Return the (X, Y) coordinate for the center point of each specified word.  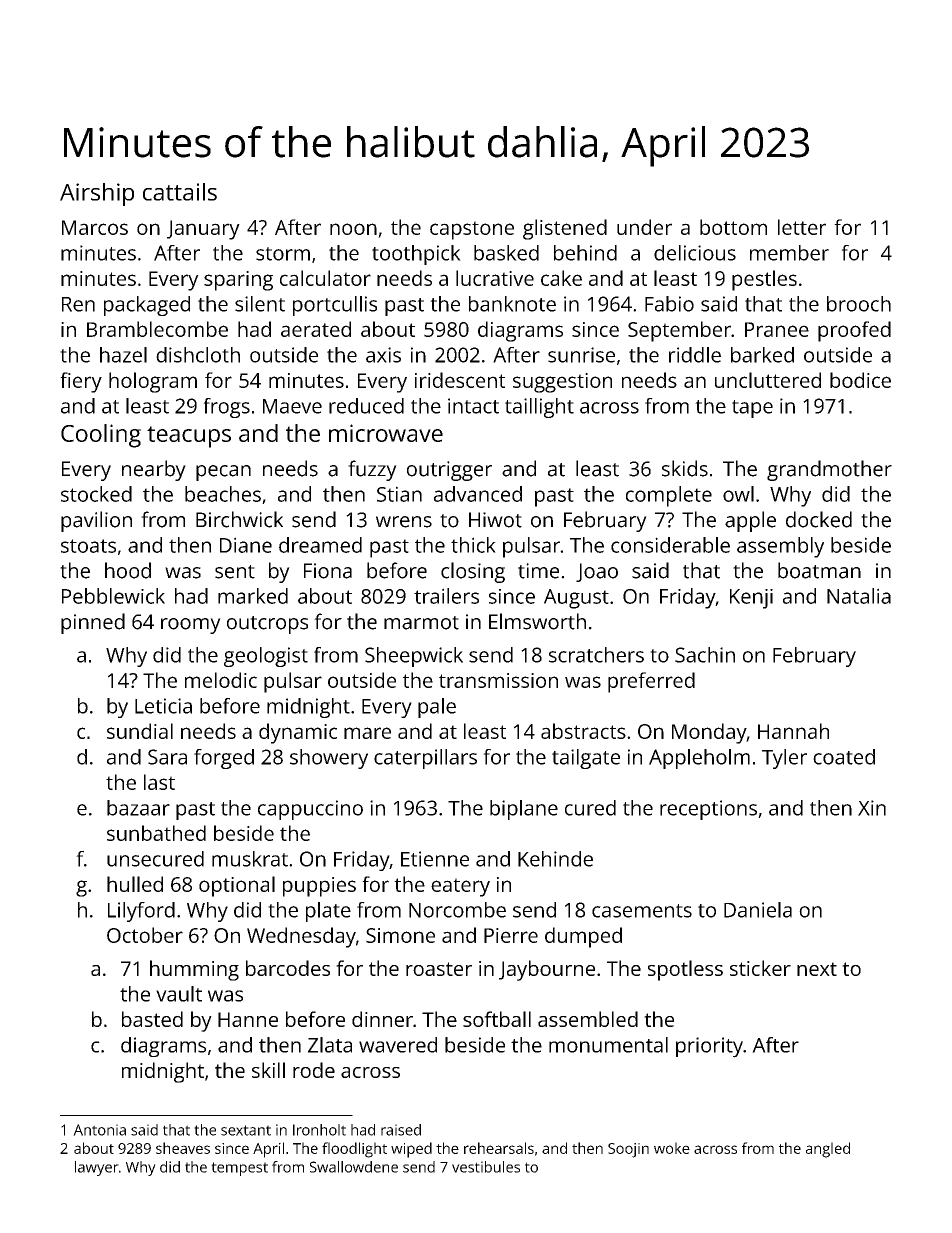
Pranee (777, 329)
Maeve (292, 406)
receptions (708, 810)
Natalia (859, 596)
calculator (325, 278)
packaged (147, 306)
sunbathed (156, 833)
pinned (93, 623)
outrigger (449, 471)
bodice (860, 380)
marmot (421, 623)
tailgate (586, 759)
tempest (239, 1169)
